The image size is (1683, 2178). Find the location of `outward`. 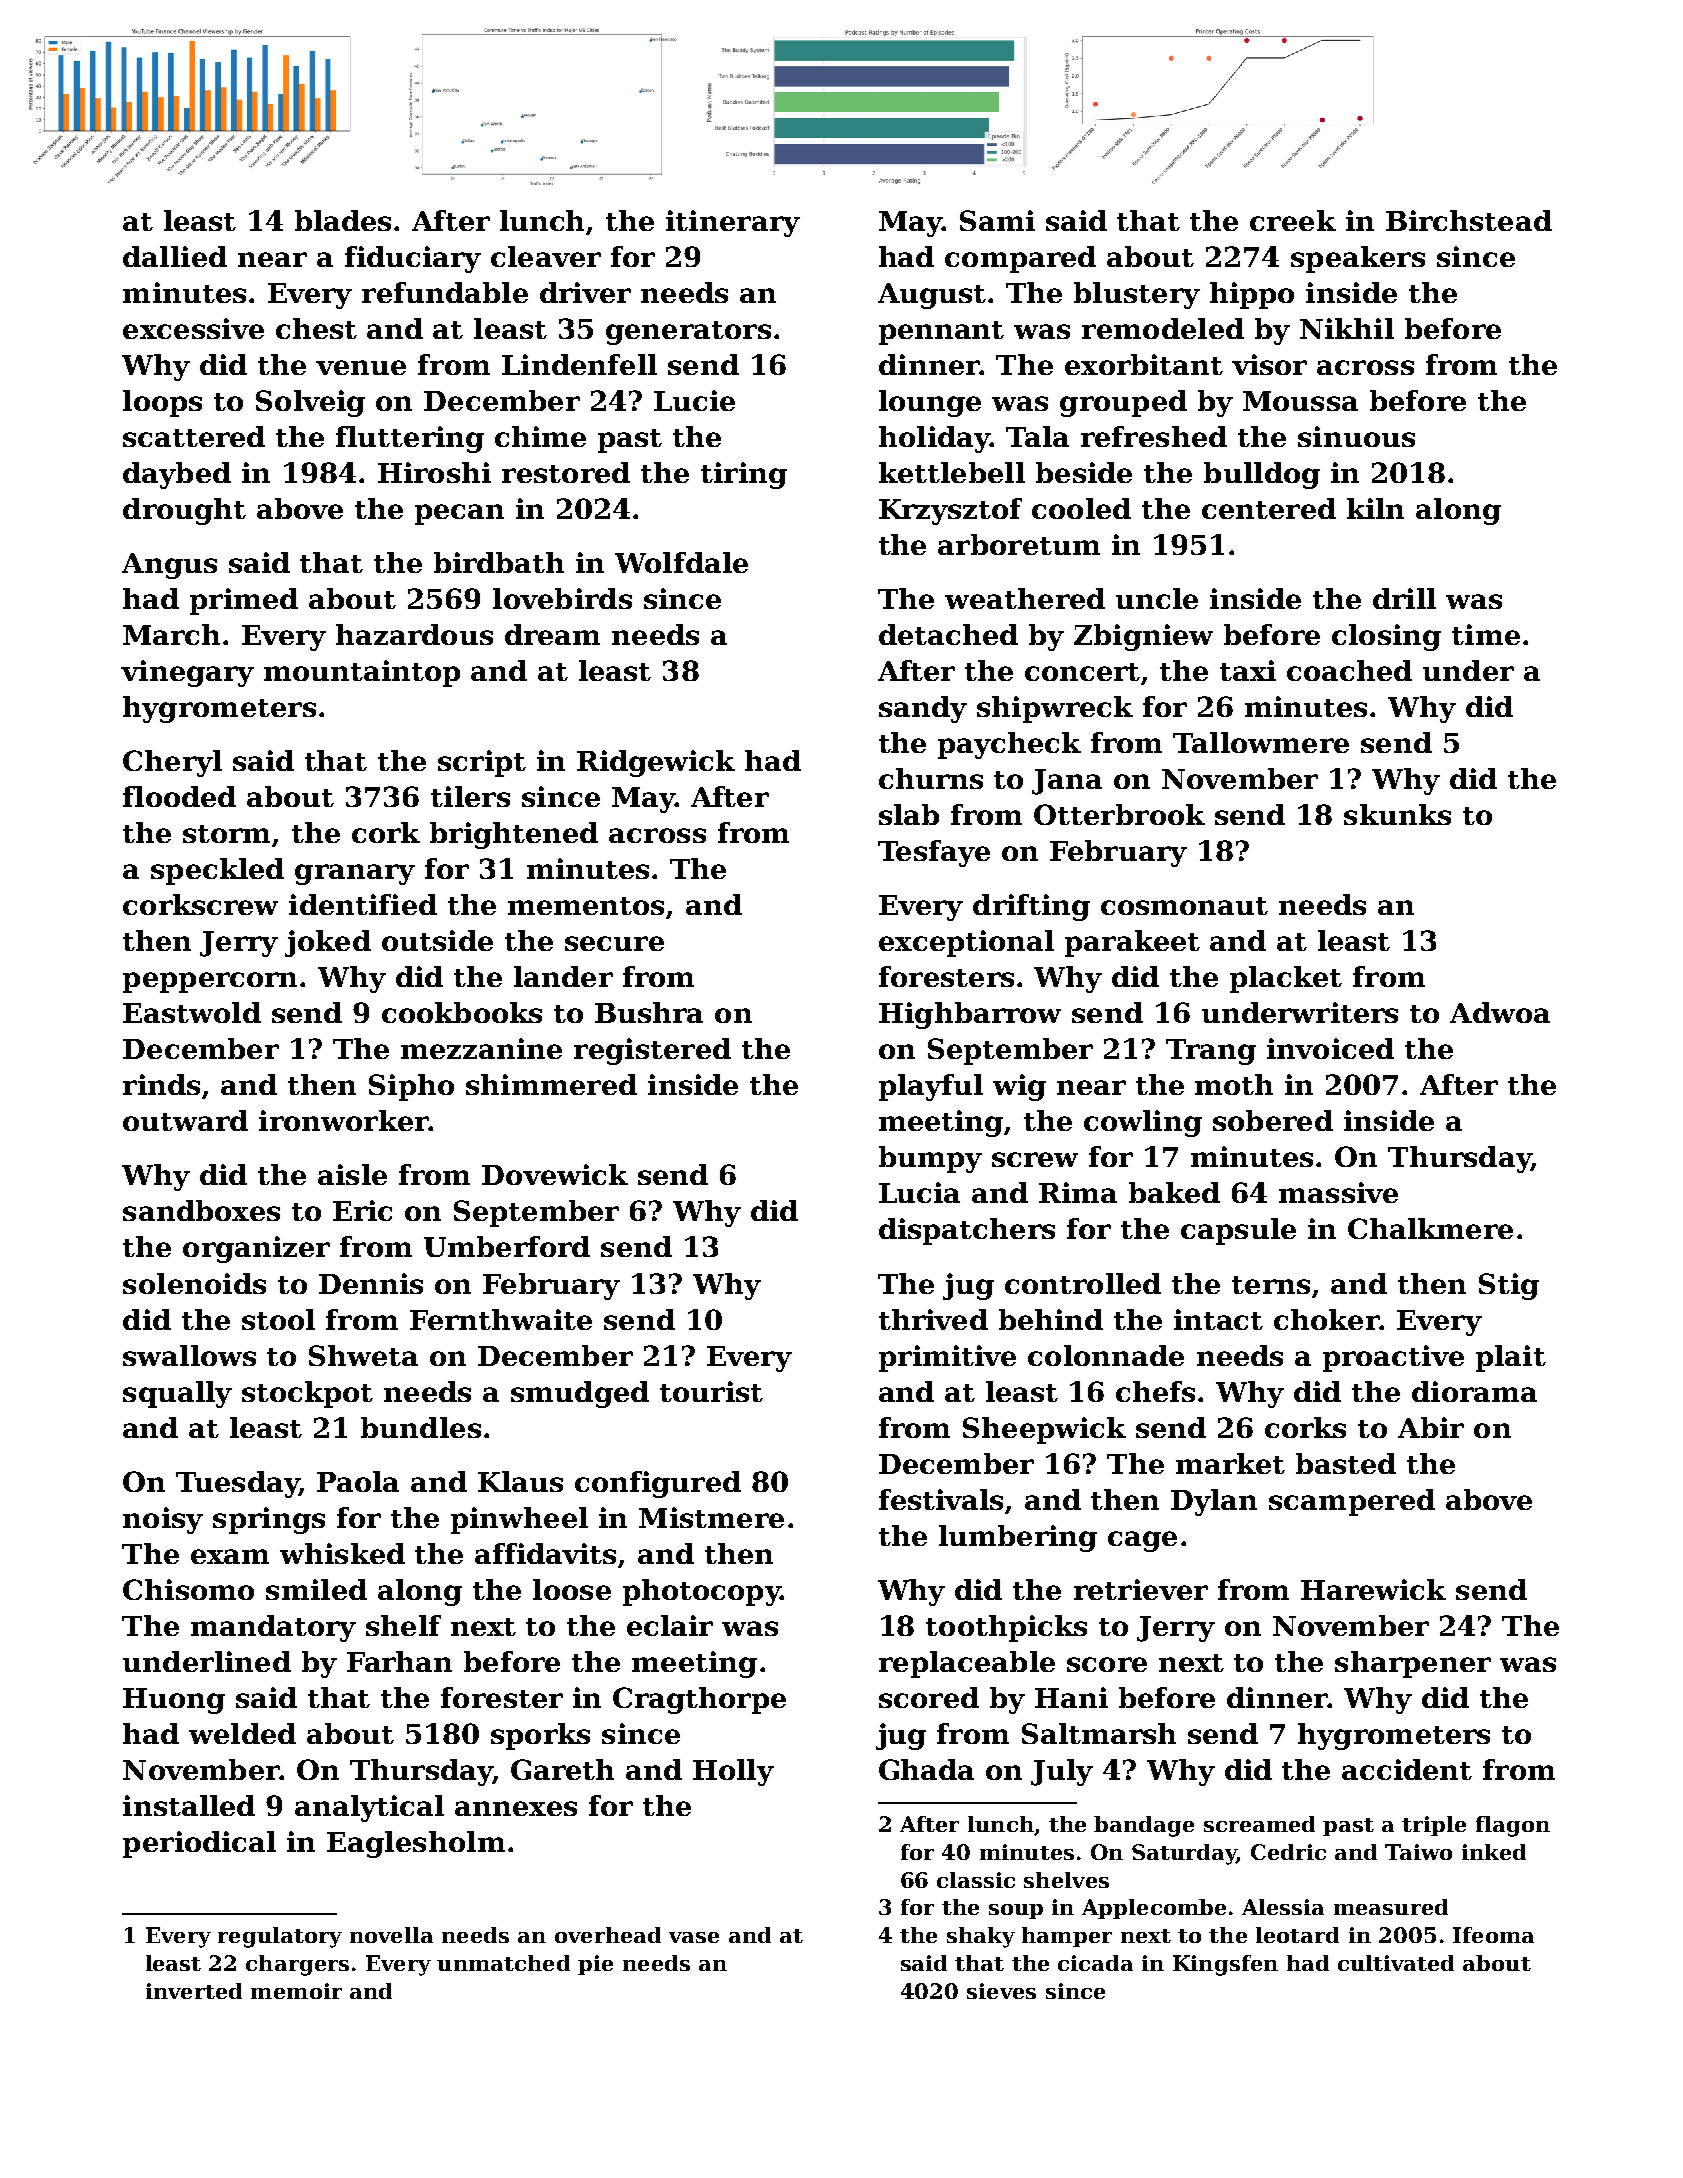

outward is located at coordinates (185, 1120).
